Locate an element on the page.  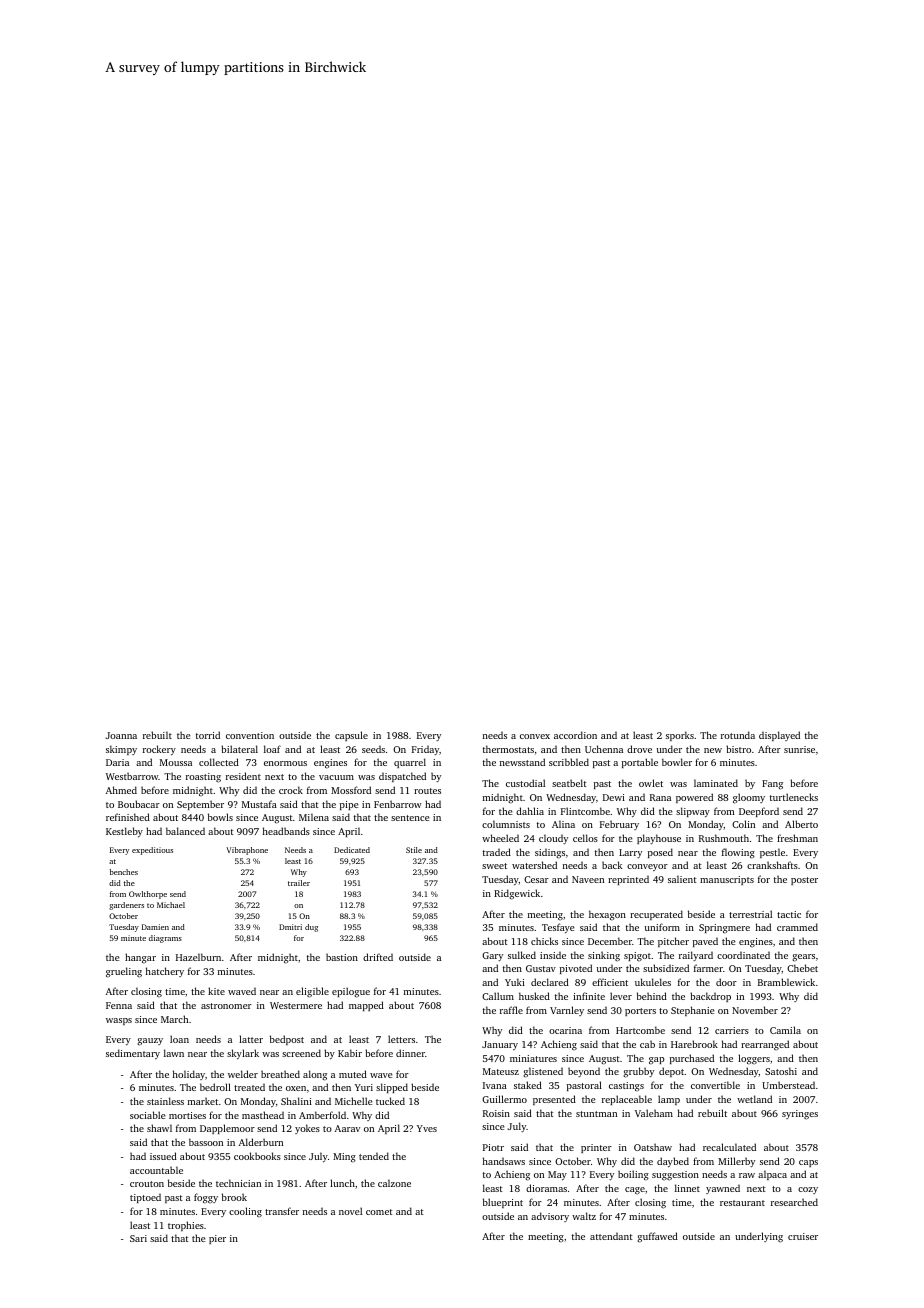
convention is located at coordinates (250, 735).
